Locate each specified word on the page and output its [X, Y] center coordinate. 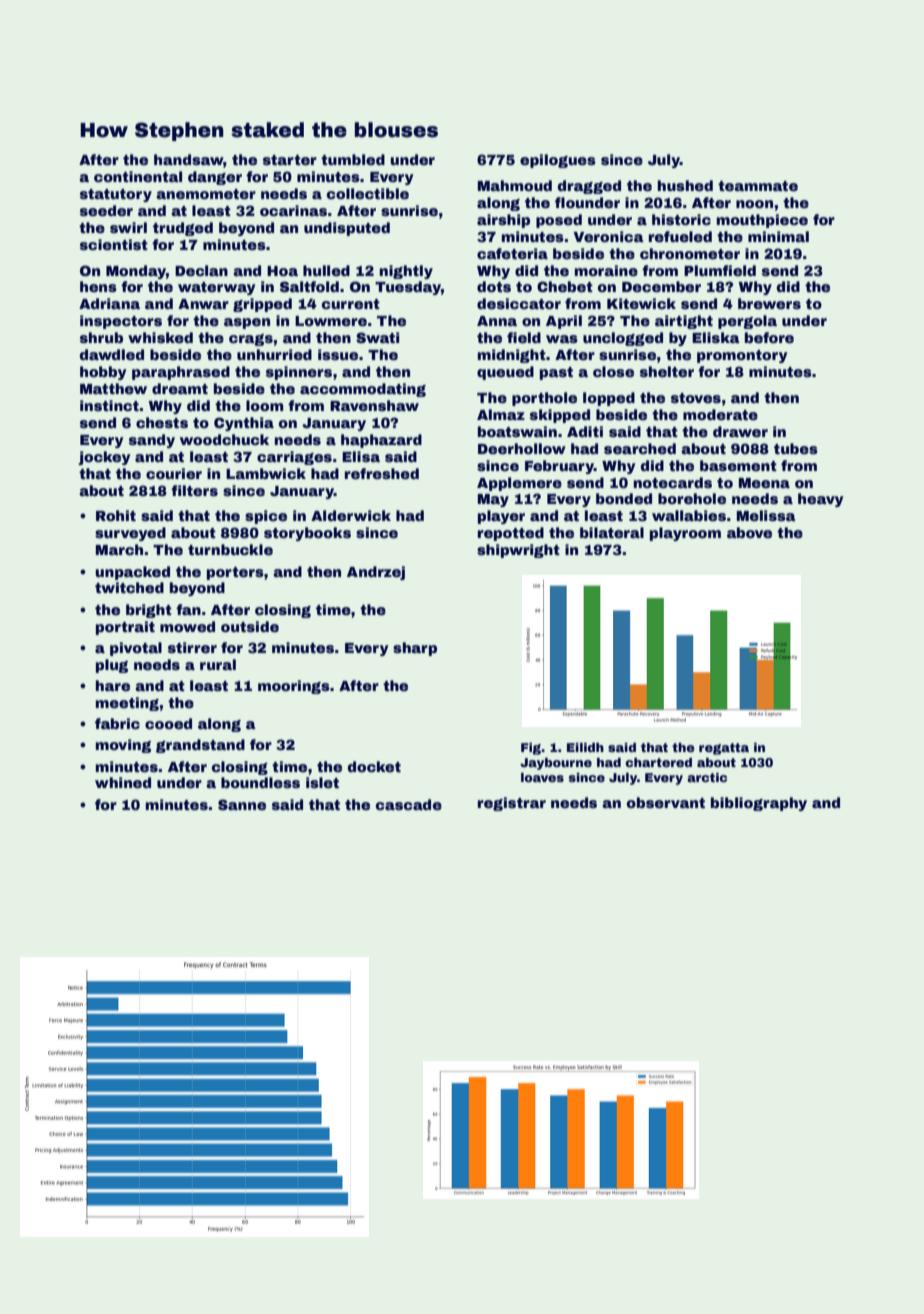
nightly [406, 272]
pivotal [136, 649]
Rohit [116, 515]
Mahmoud [515, 185]
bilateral [612, 532]
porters [235, 573]
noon [754, 204]
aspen [247, 323]
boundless [260, 782]
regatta [724, 749]
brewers [769, 303]
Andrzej [376, 573]
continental [138, 176]
